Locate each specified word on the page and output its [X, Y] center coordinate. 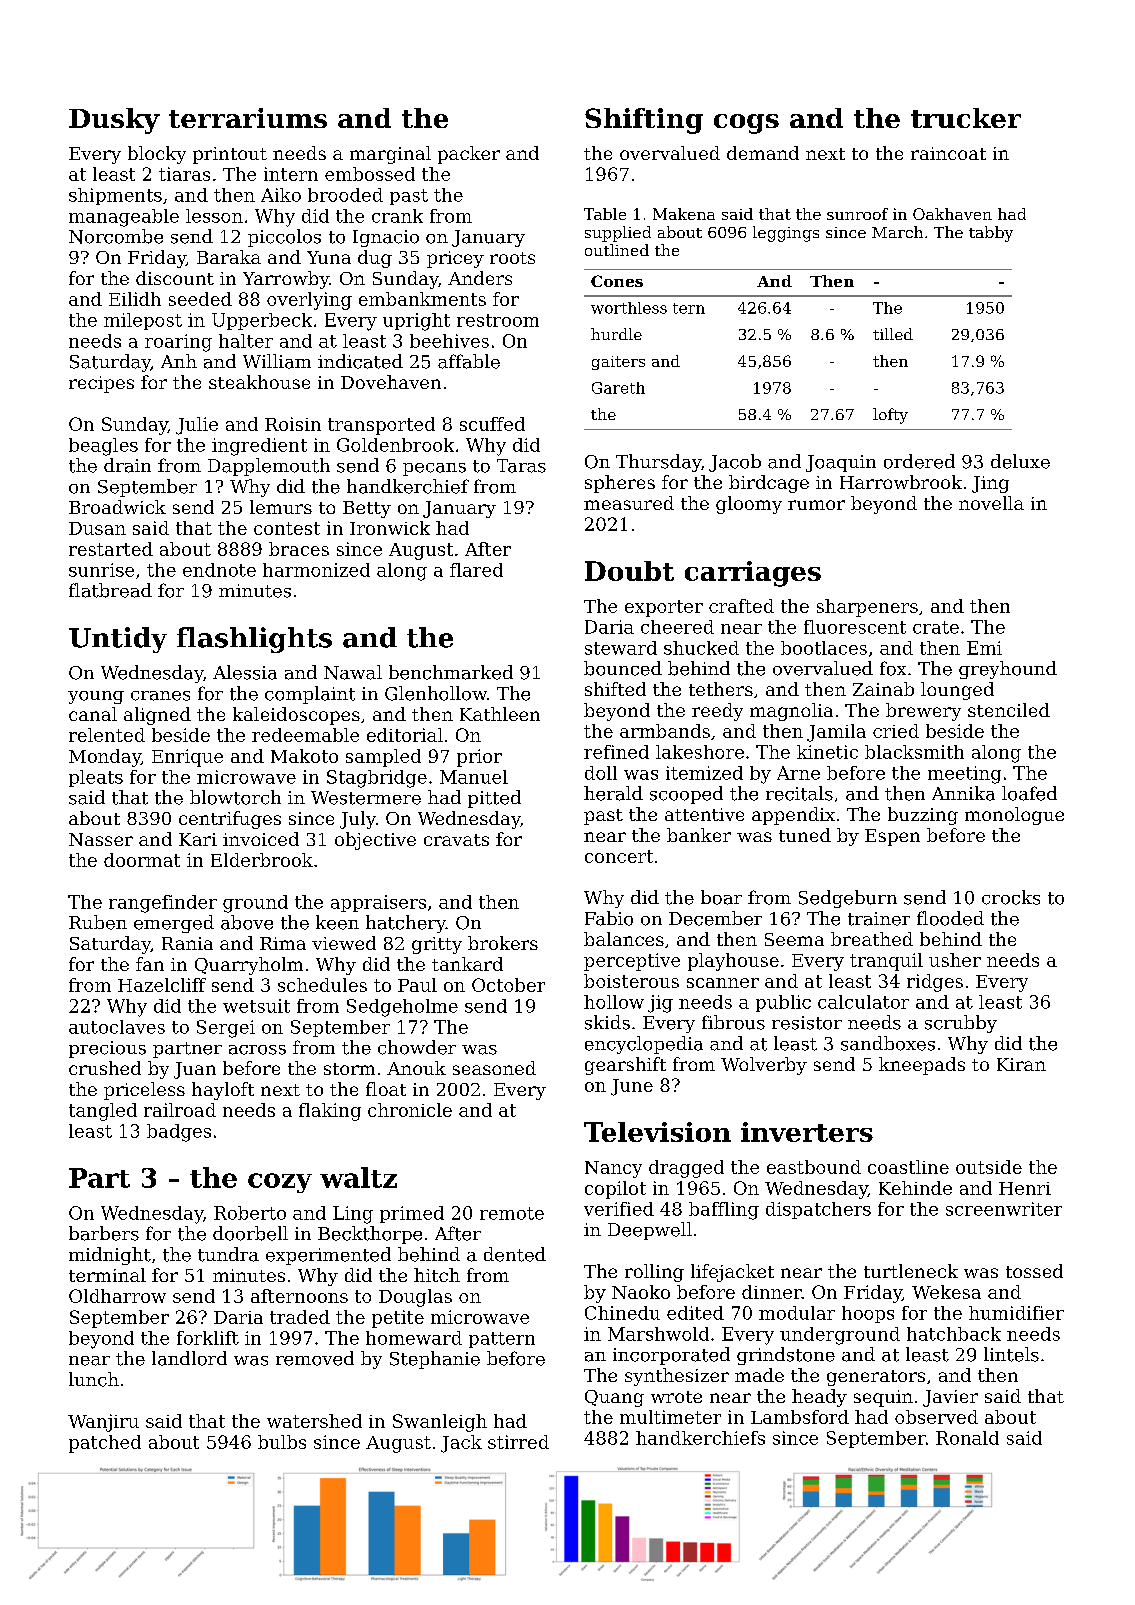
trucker [966, 118]
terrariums [248, 118]
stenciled [1009, 710]
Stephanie [435, 1360]
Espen [892, 837]
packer [469, 155]
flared [476, 570]
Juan [195, 1070]
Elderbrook [262, 860]
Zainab [883, 689]
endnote [219, 570]
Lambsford [800, 1417]
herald [613, 793]
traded [300, 1317]
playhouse [733, 962]
